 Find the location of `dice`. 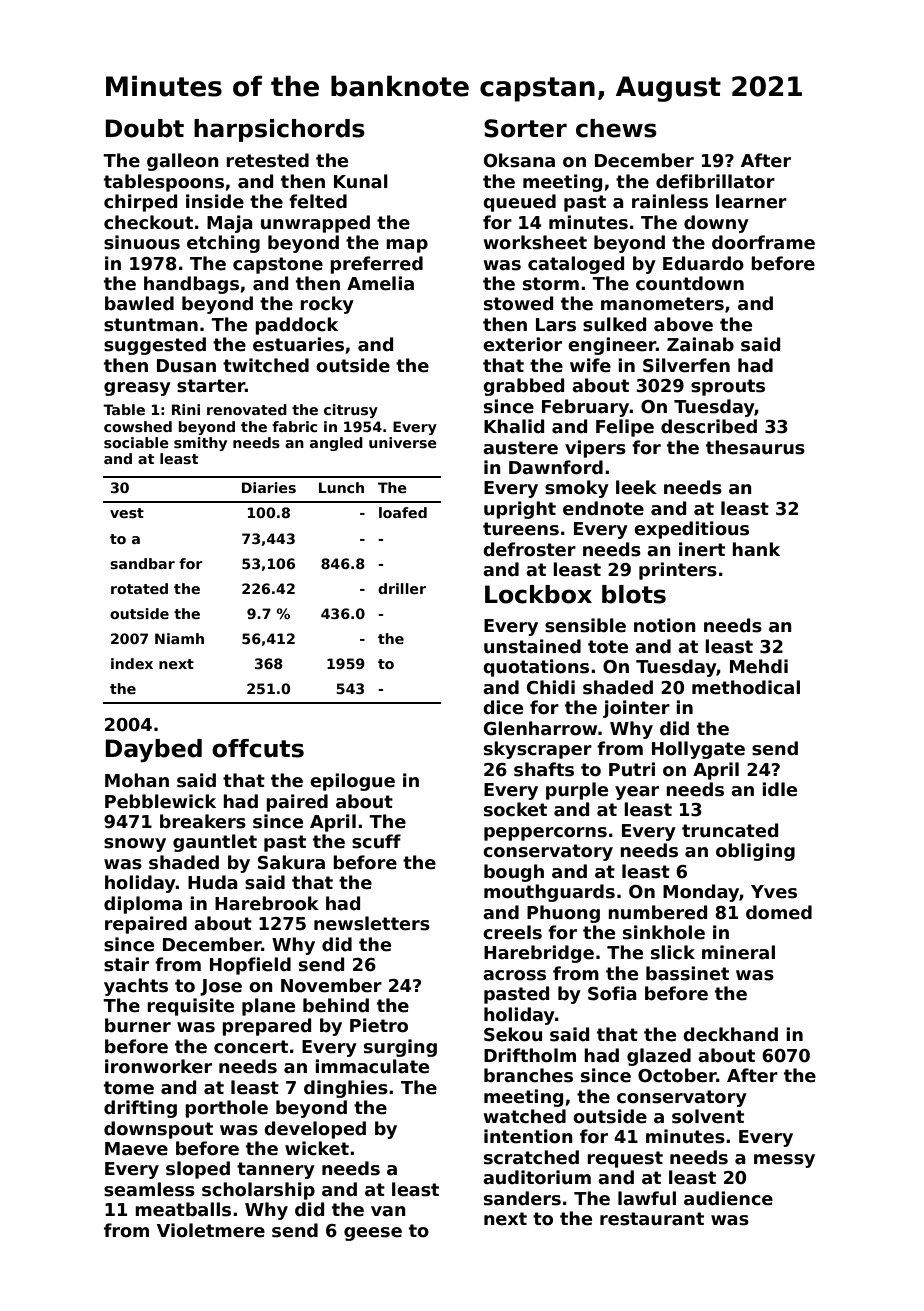

dice is located at coordinates (503, 707).
